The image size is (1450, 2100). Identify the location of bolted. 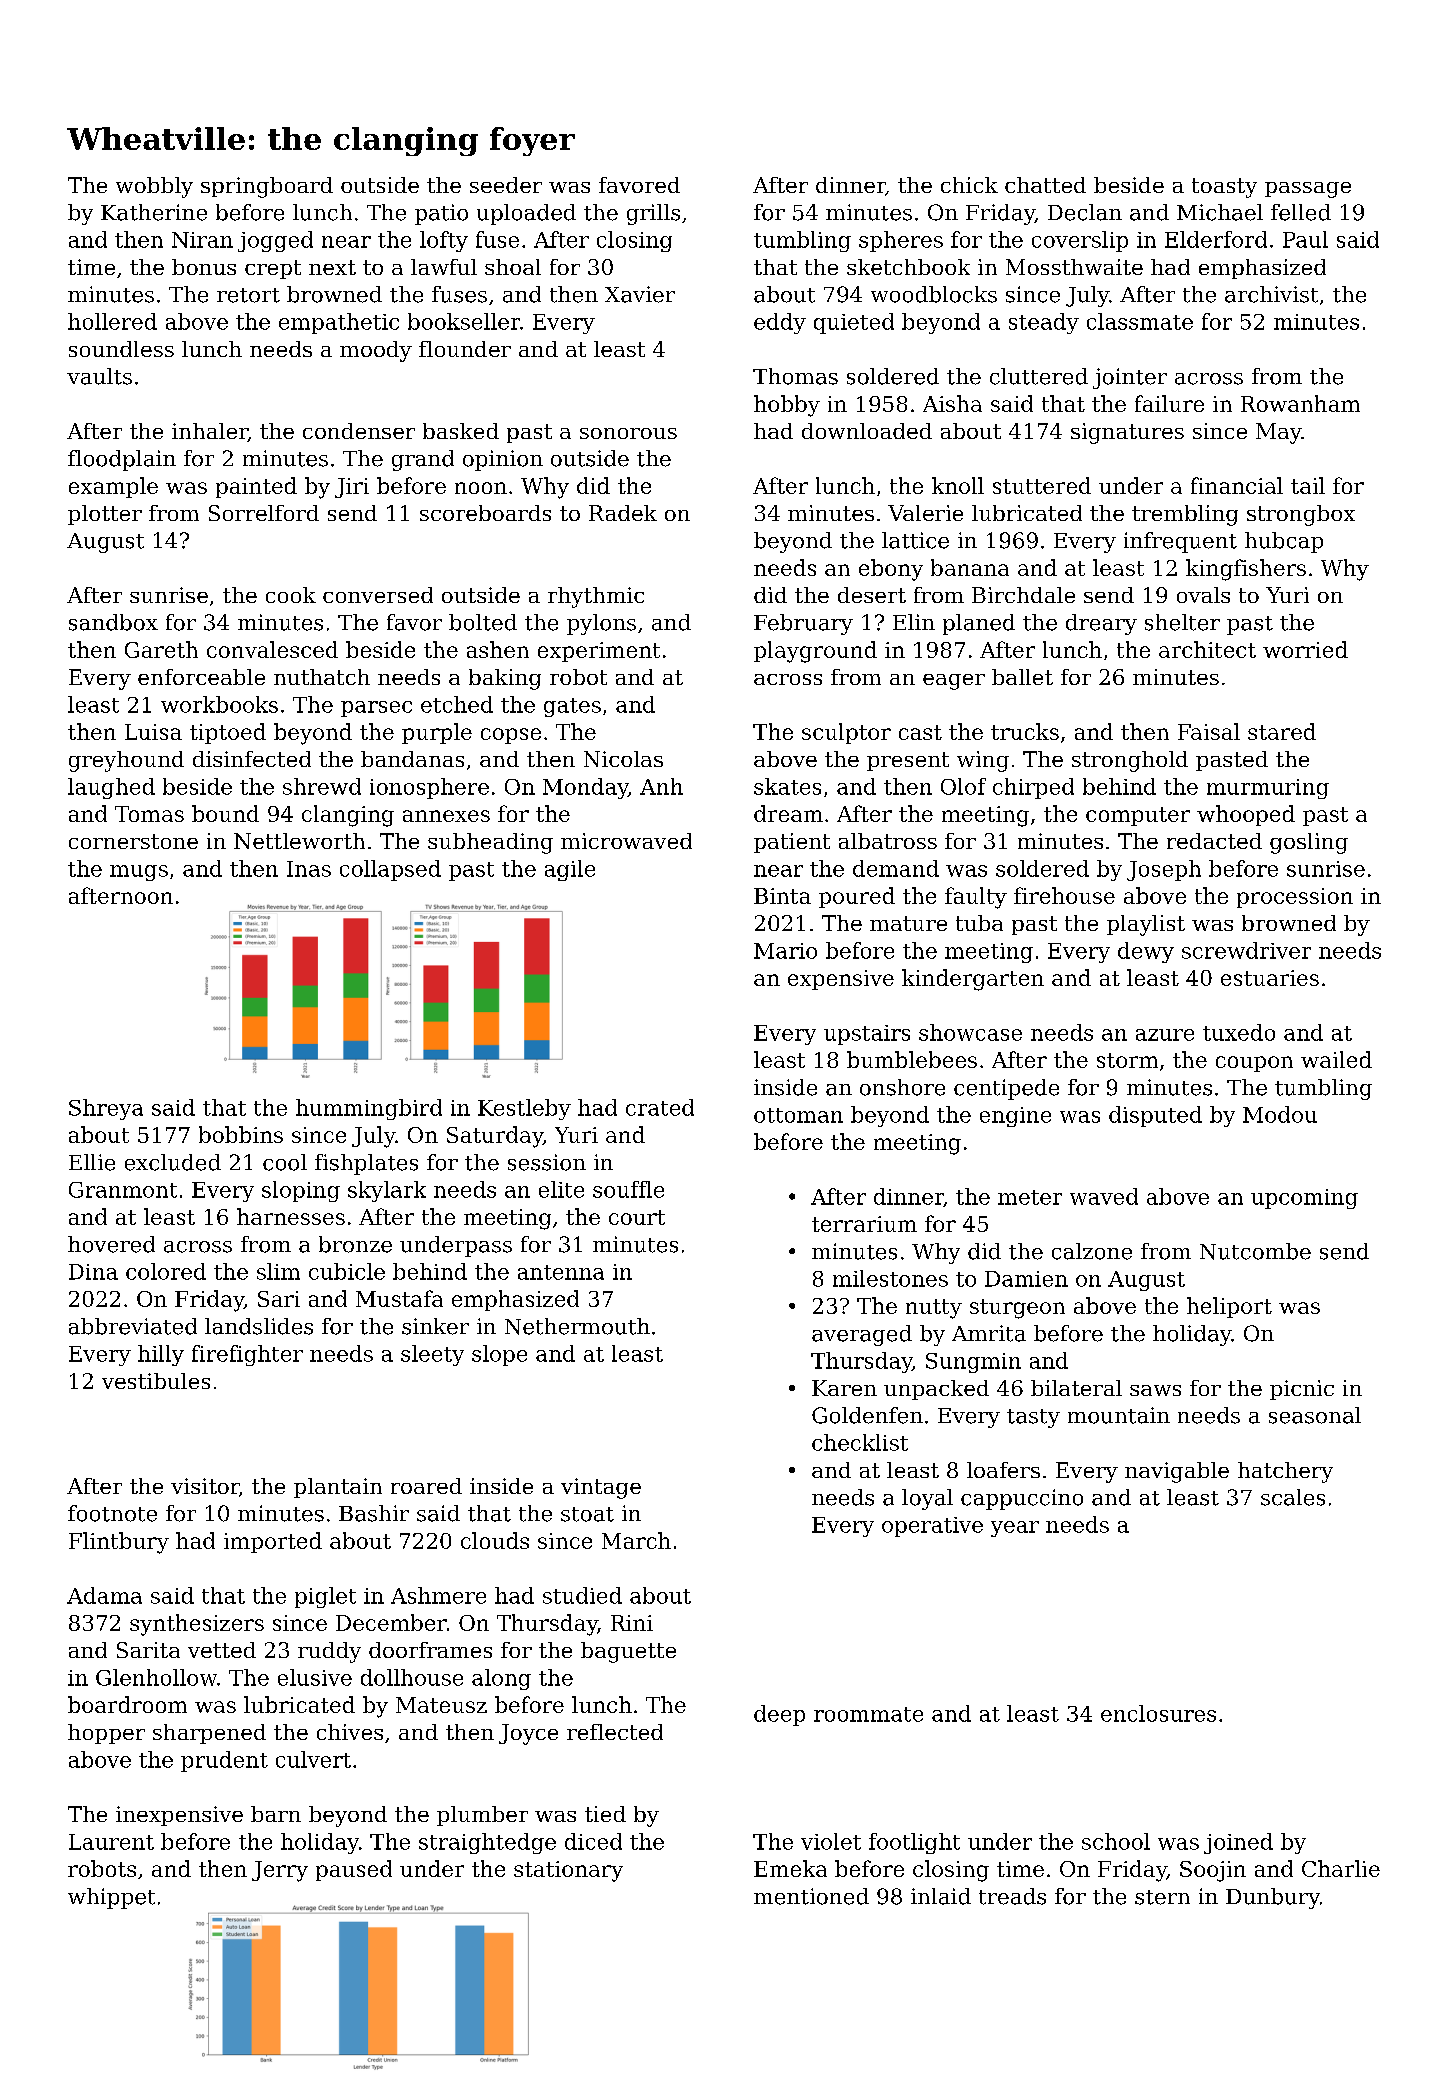
(483, 622).
